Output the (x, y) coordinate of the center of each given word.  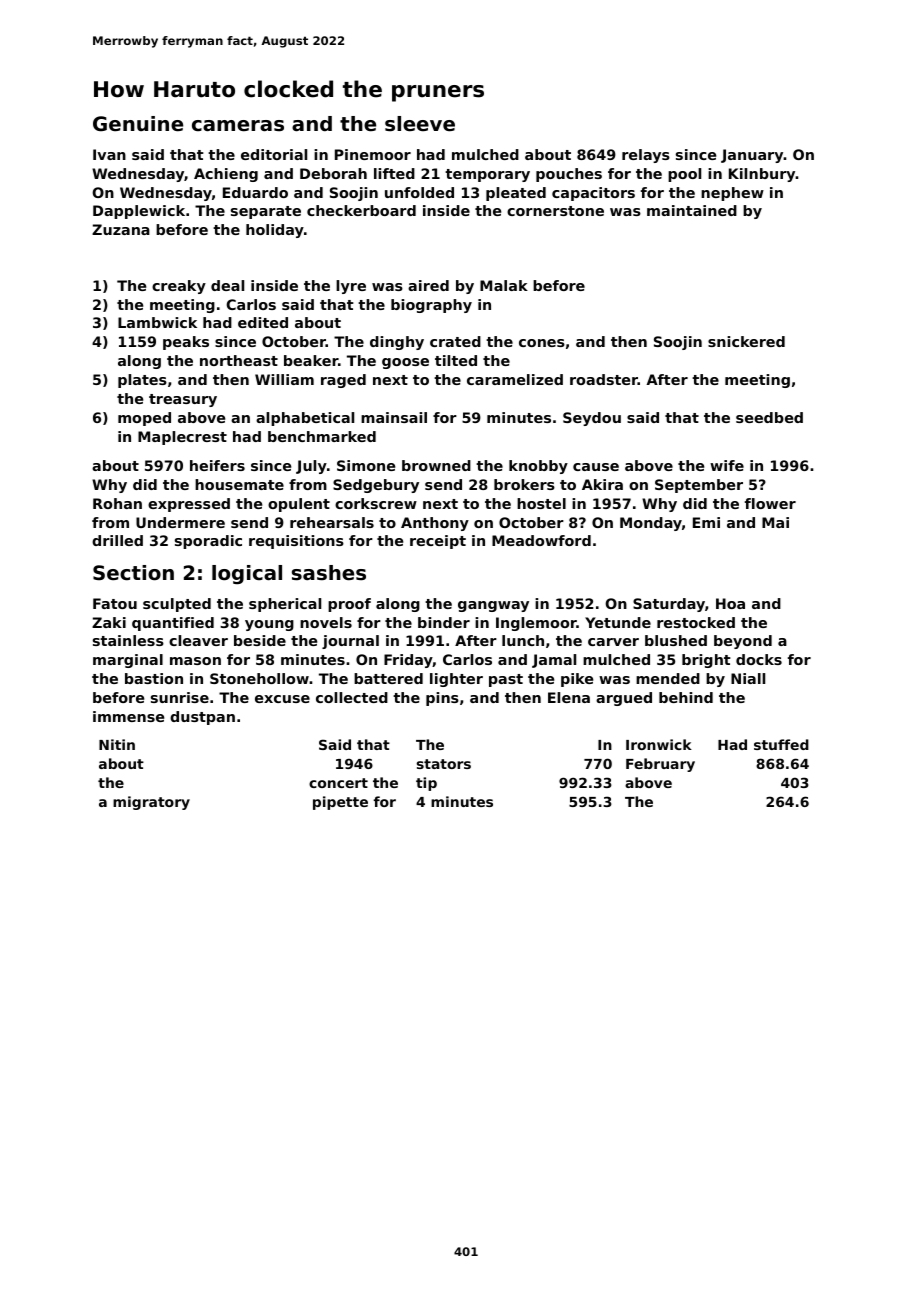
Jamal (554, 661)
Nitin (117, 744)
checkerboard (361, 210)
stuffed (781, 744)
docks (759, 659)
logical (247, 574)
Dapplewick (139, 212)
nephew (732, 194)
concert (338, 783)
